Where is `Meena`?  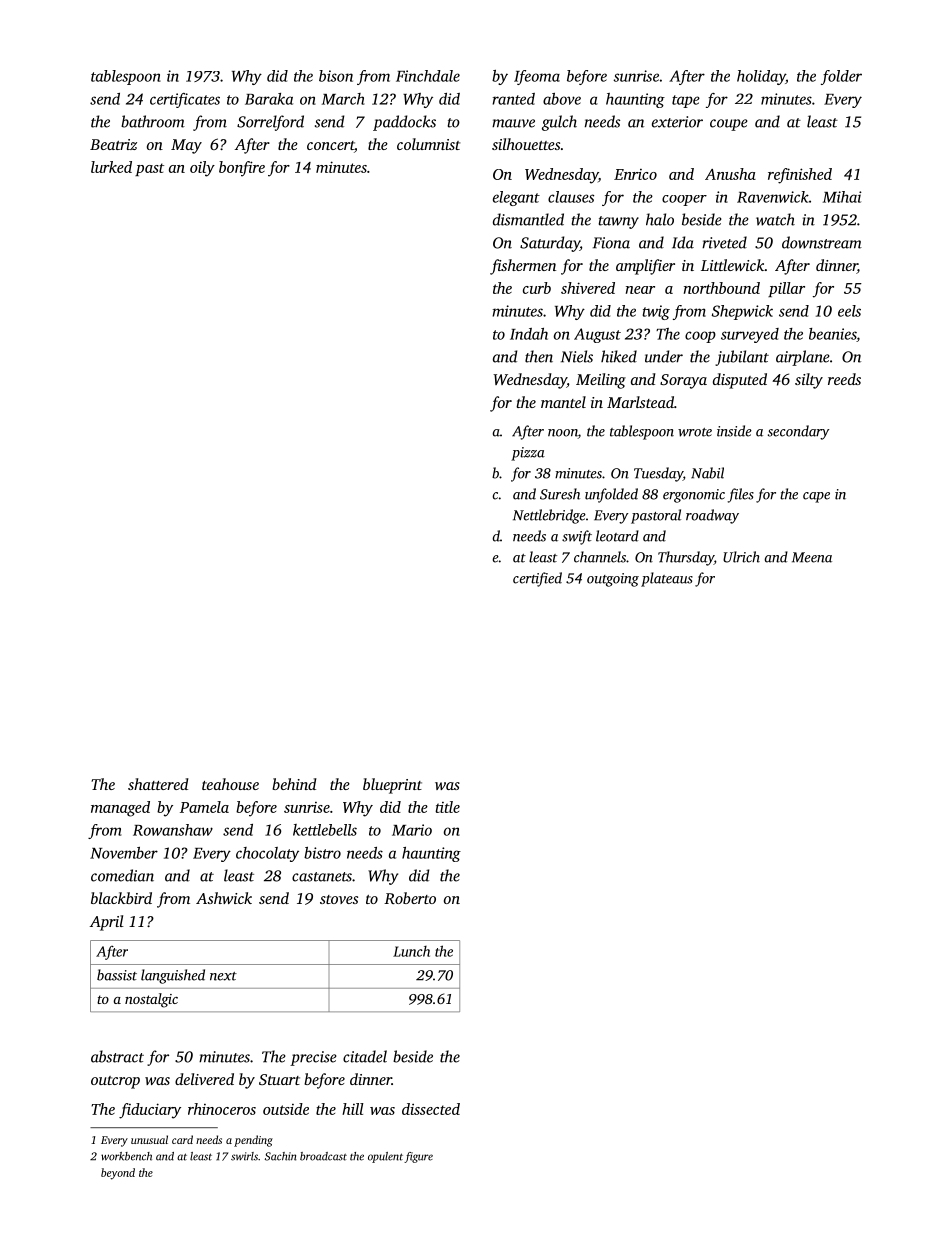
Meena is located at coordinates (812, 557).
